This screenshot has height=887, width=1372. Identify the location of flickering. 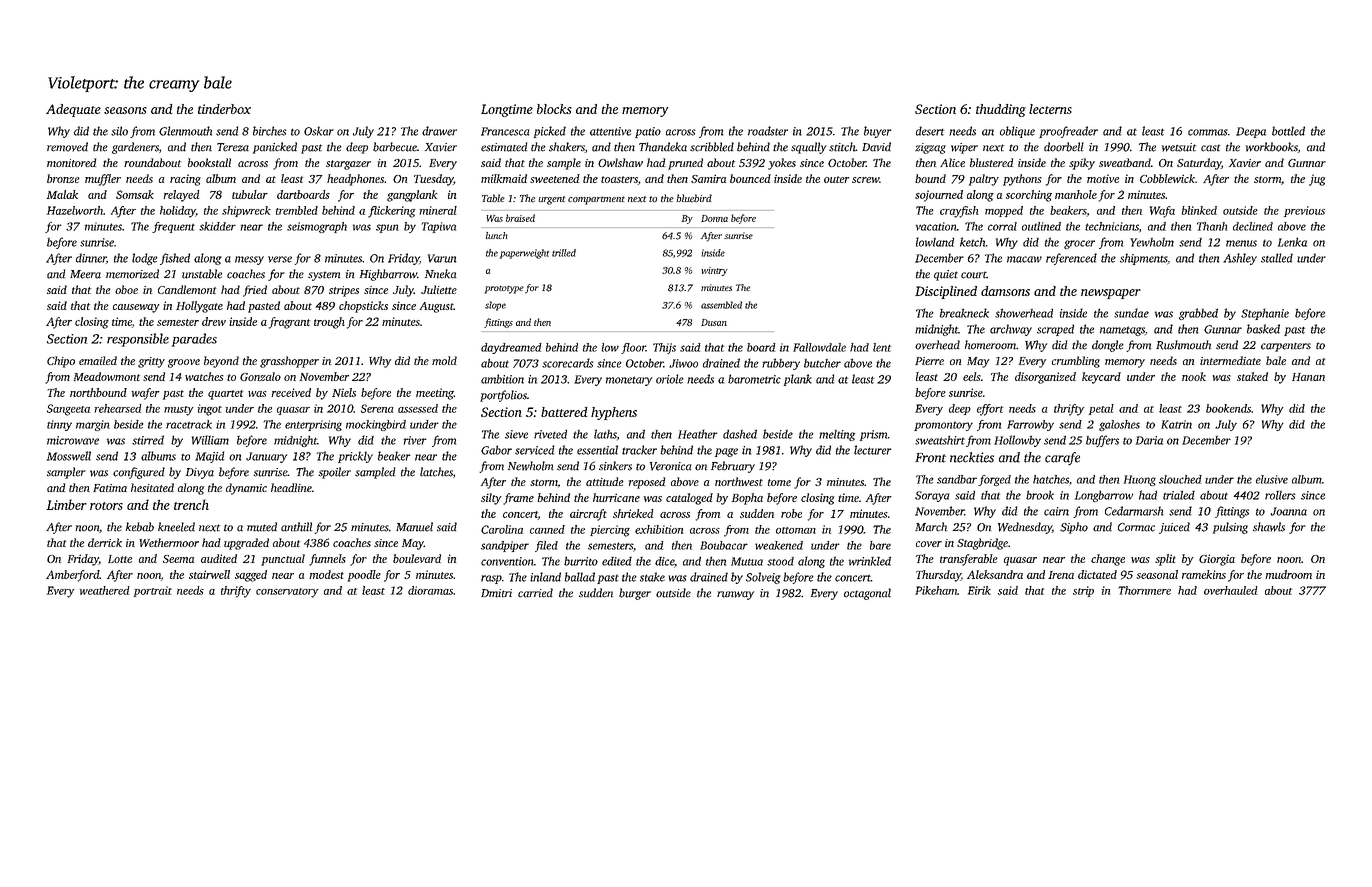
(391, 212).
